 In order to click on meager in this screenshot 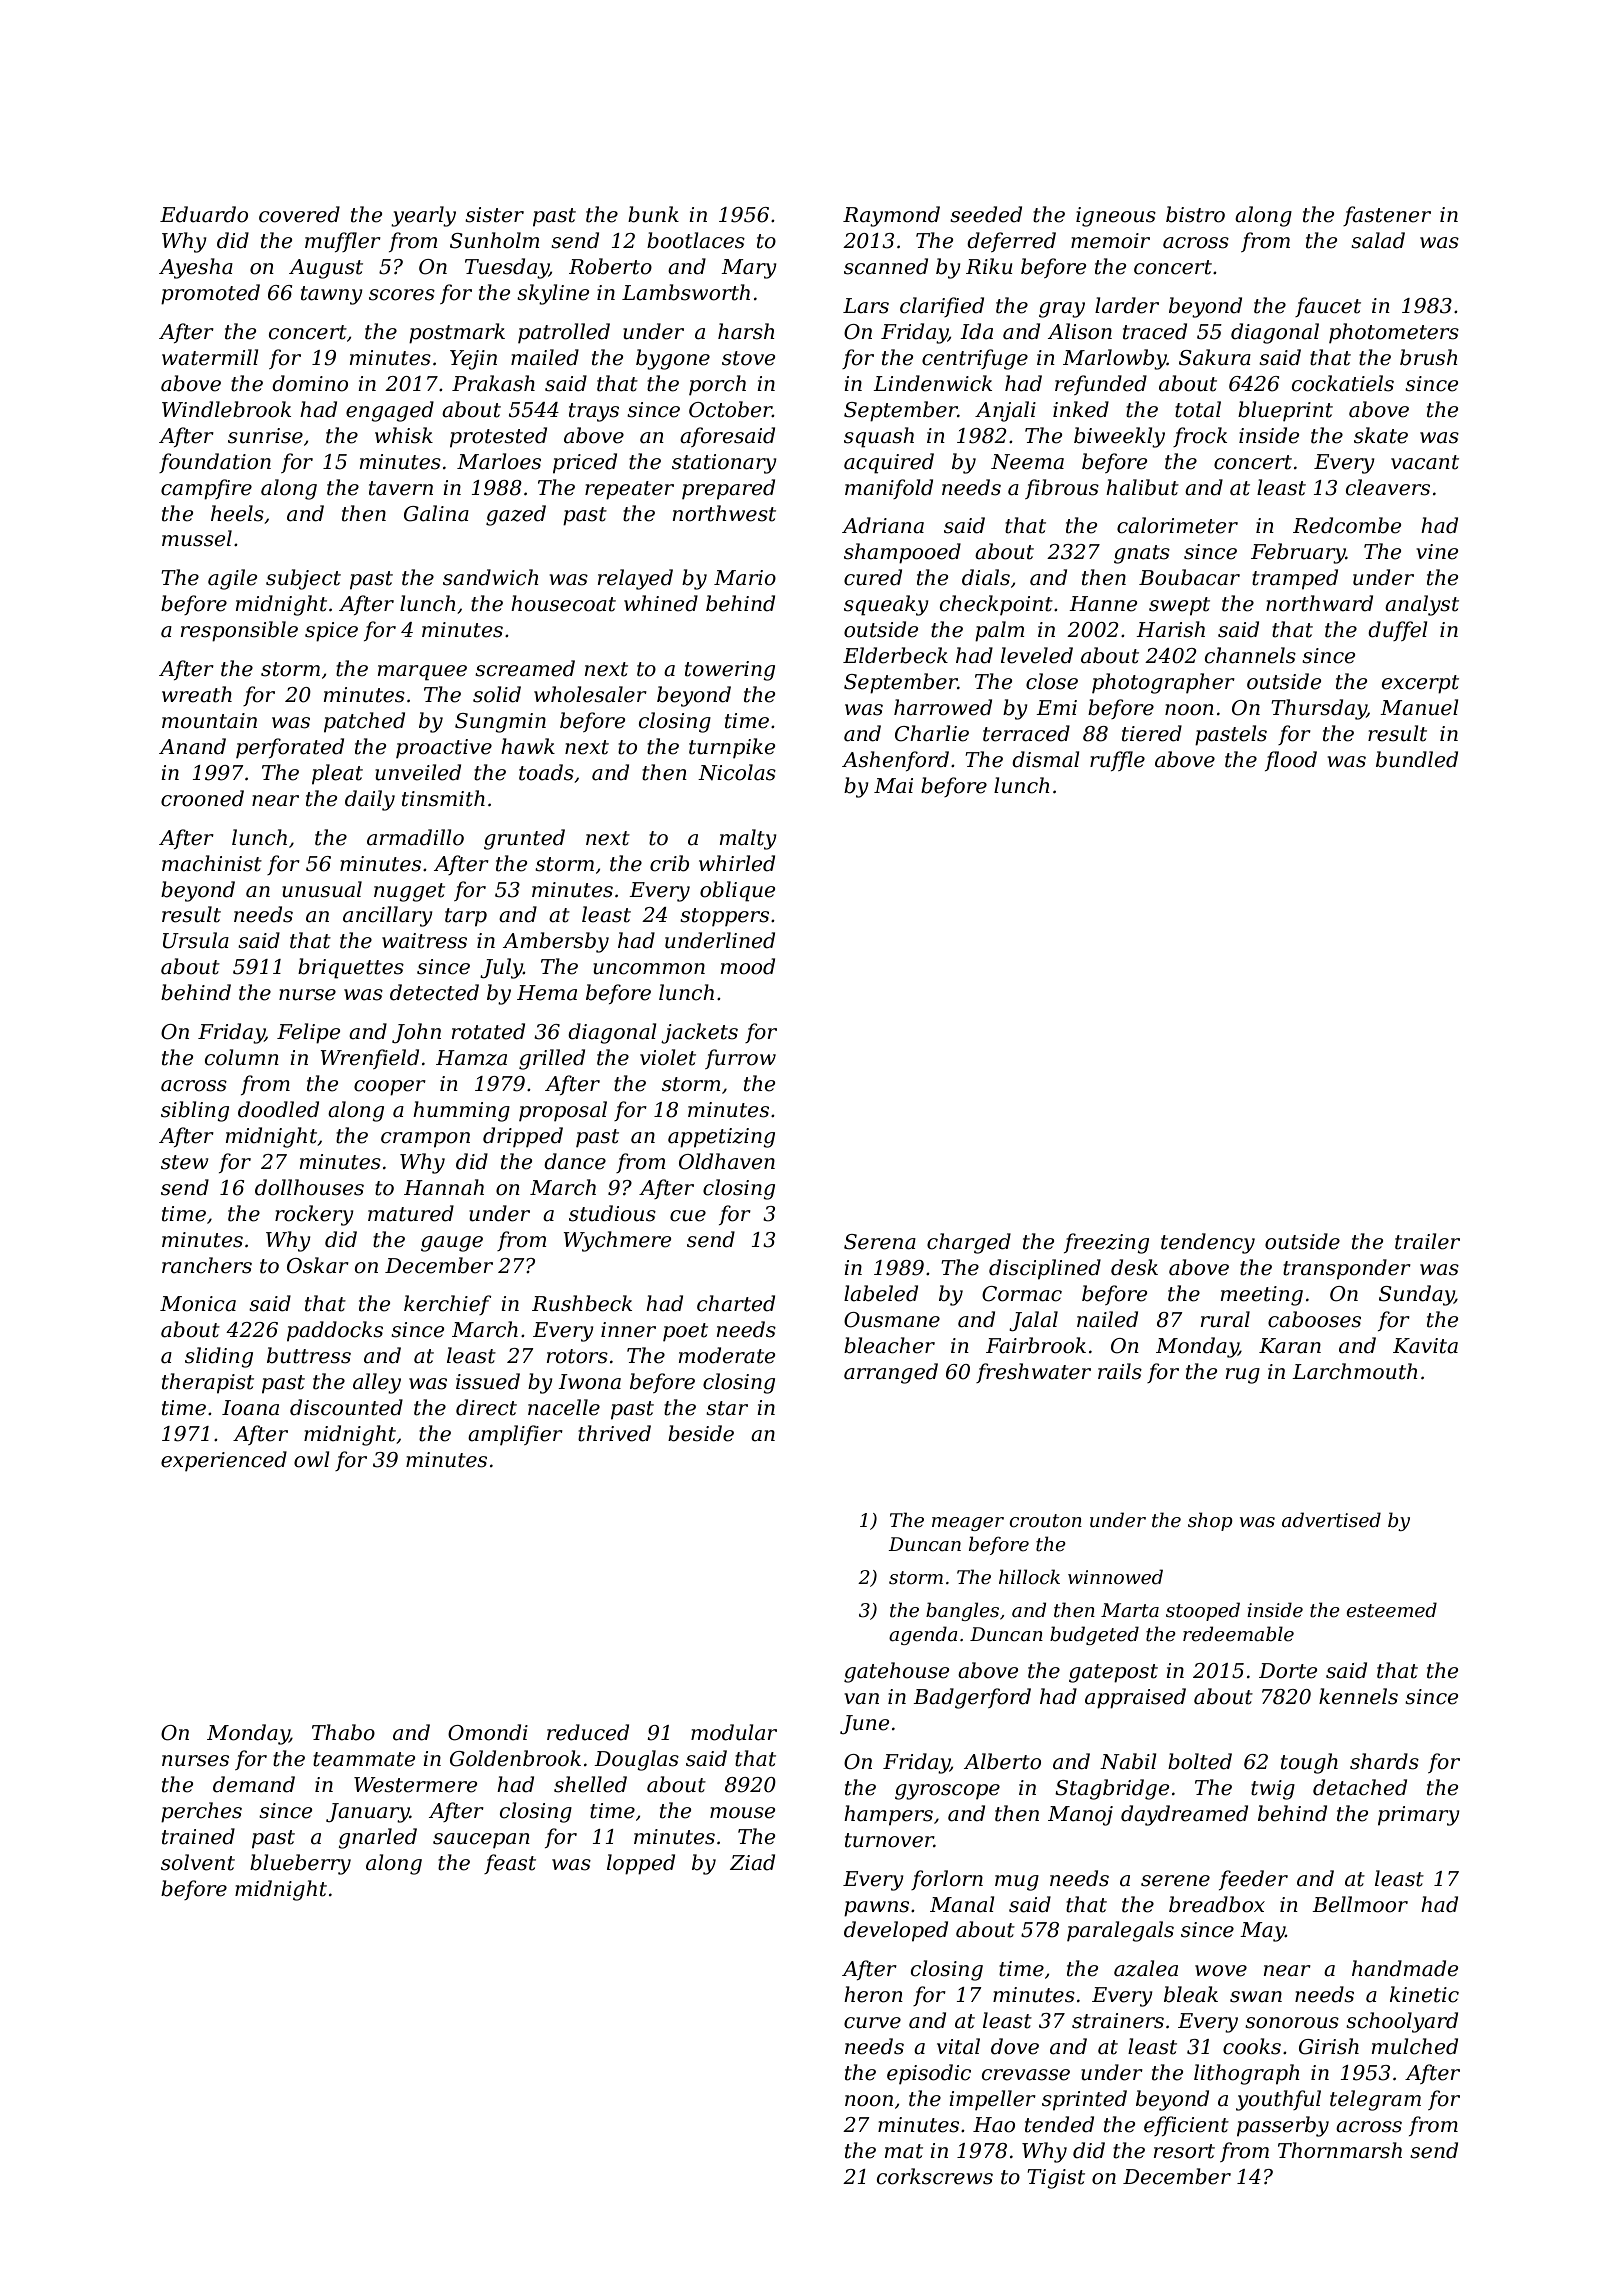, I will do `click(968, 1524)`.
